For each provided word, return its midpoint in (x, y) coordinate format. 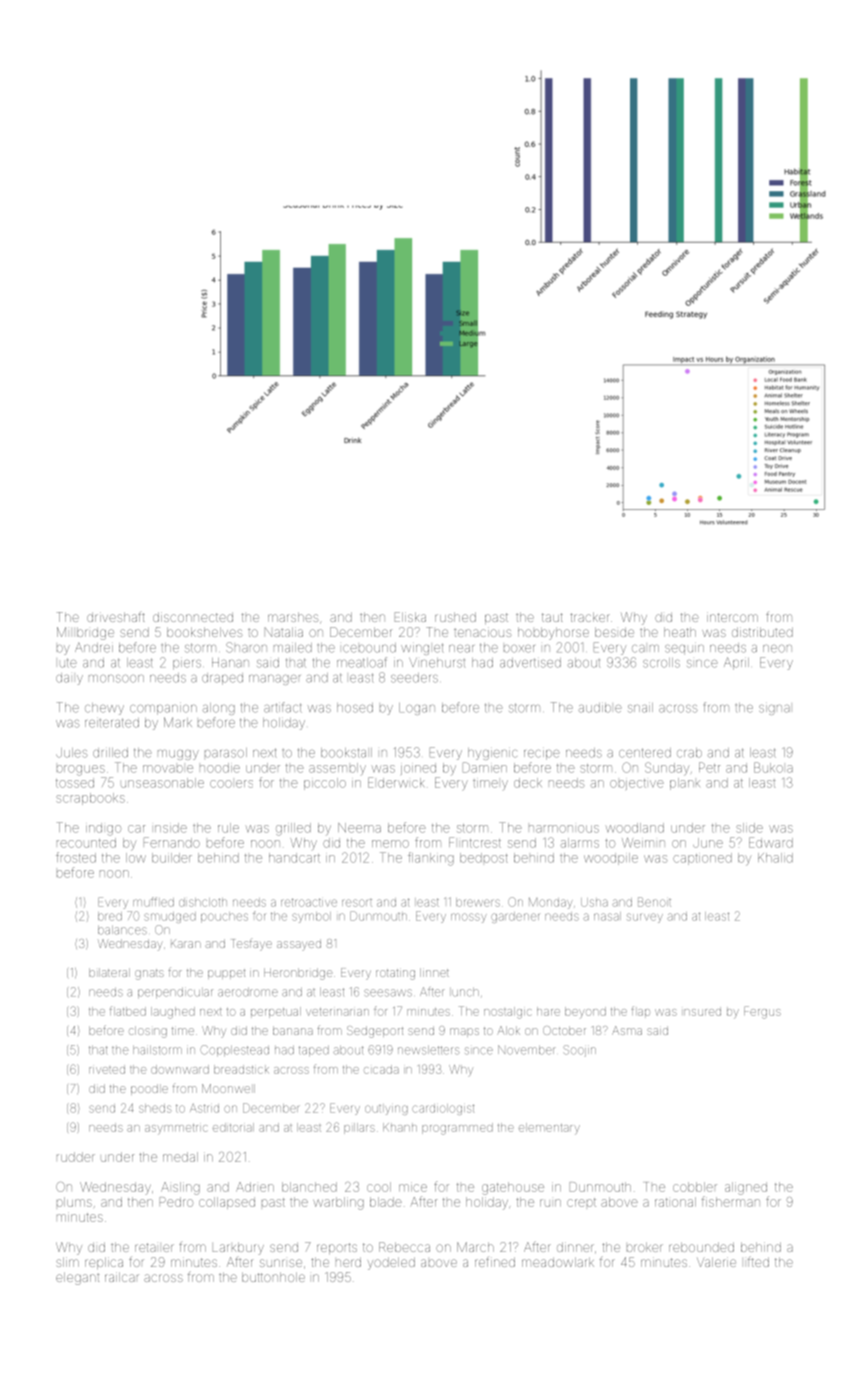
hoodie (220, 768)
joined (418, 769)
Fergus (762, 1012)
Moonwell (228, 1088)
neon (777, 649)
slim (67, 1262)
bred (110, 916)
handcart (294, 858)
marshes (293, 617)
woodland (635, 828)
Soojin (579, 1051)
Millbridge (85, 633)
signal (774, 710)
